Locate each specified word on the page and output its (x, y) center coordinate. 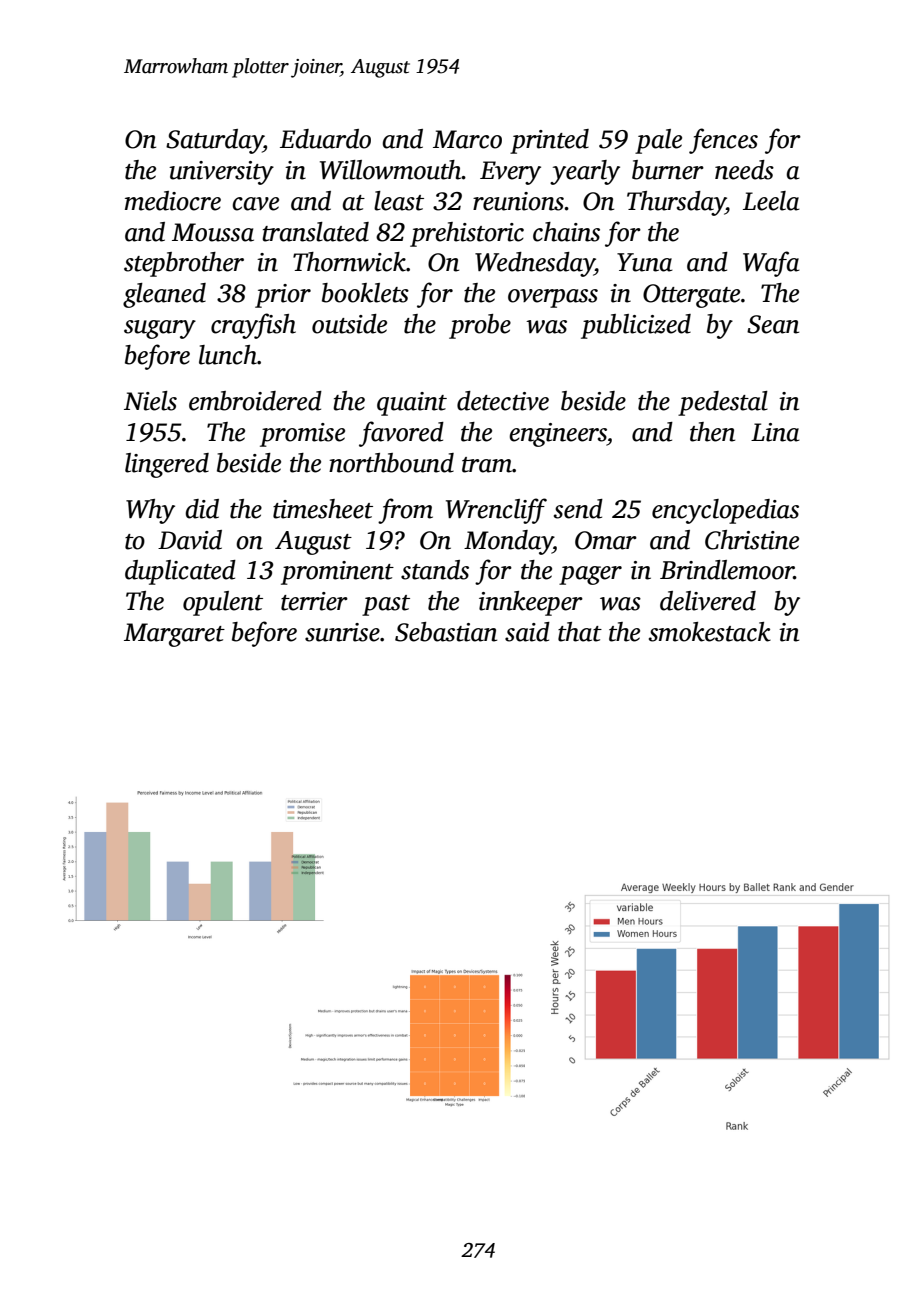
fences (723, 141)
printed (549, 141)
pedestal (723, 403)
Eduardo (325, 139)
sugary (160, 329)
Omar (606, 540)
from (405, 511)
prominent (337, 573)
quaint (412, 404)
